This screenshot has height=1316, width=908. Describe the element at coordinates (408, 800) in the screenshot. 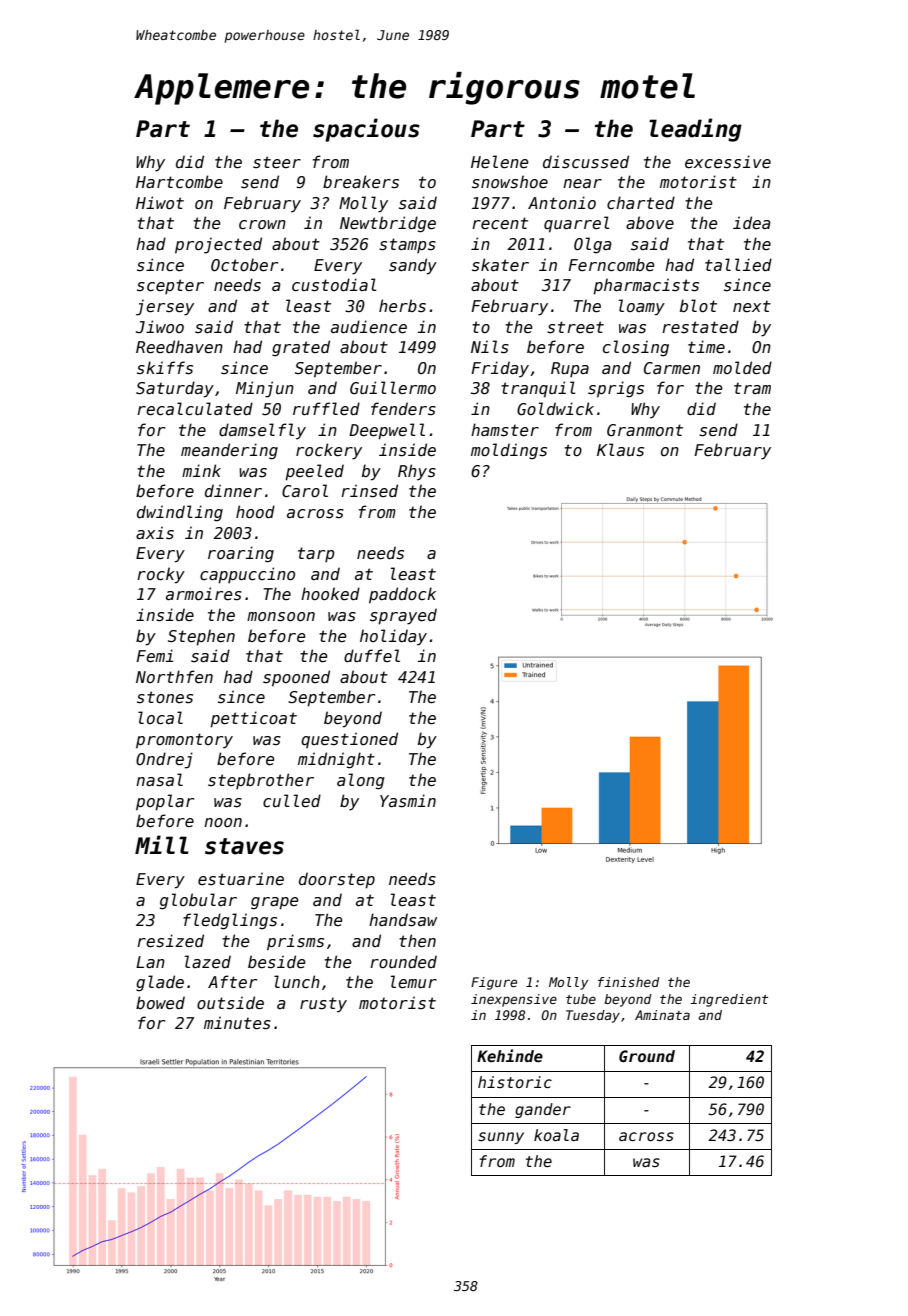

I see `Yasmin` at that location.
